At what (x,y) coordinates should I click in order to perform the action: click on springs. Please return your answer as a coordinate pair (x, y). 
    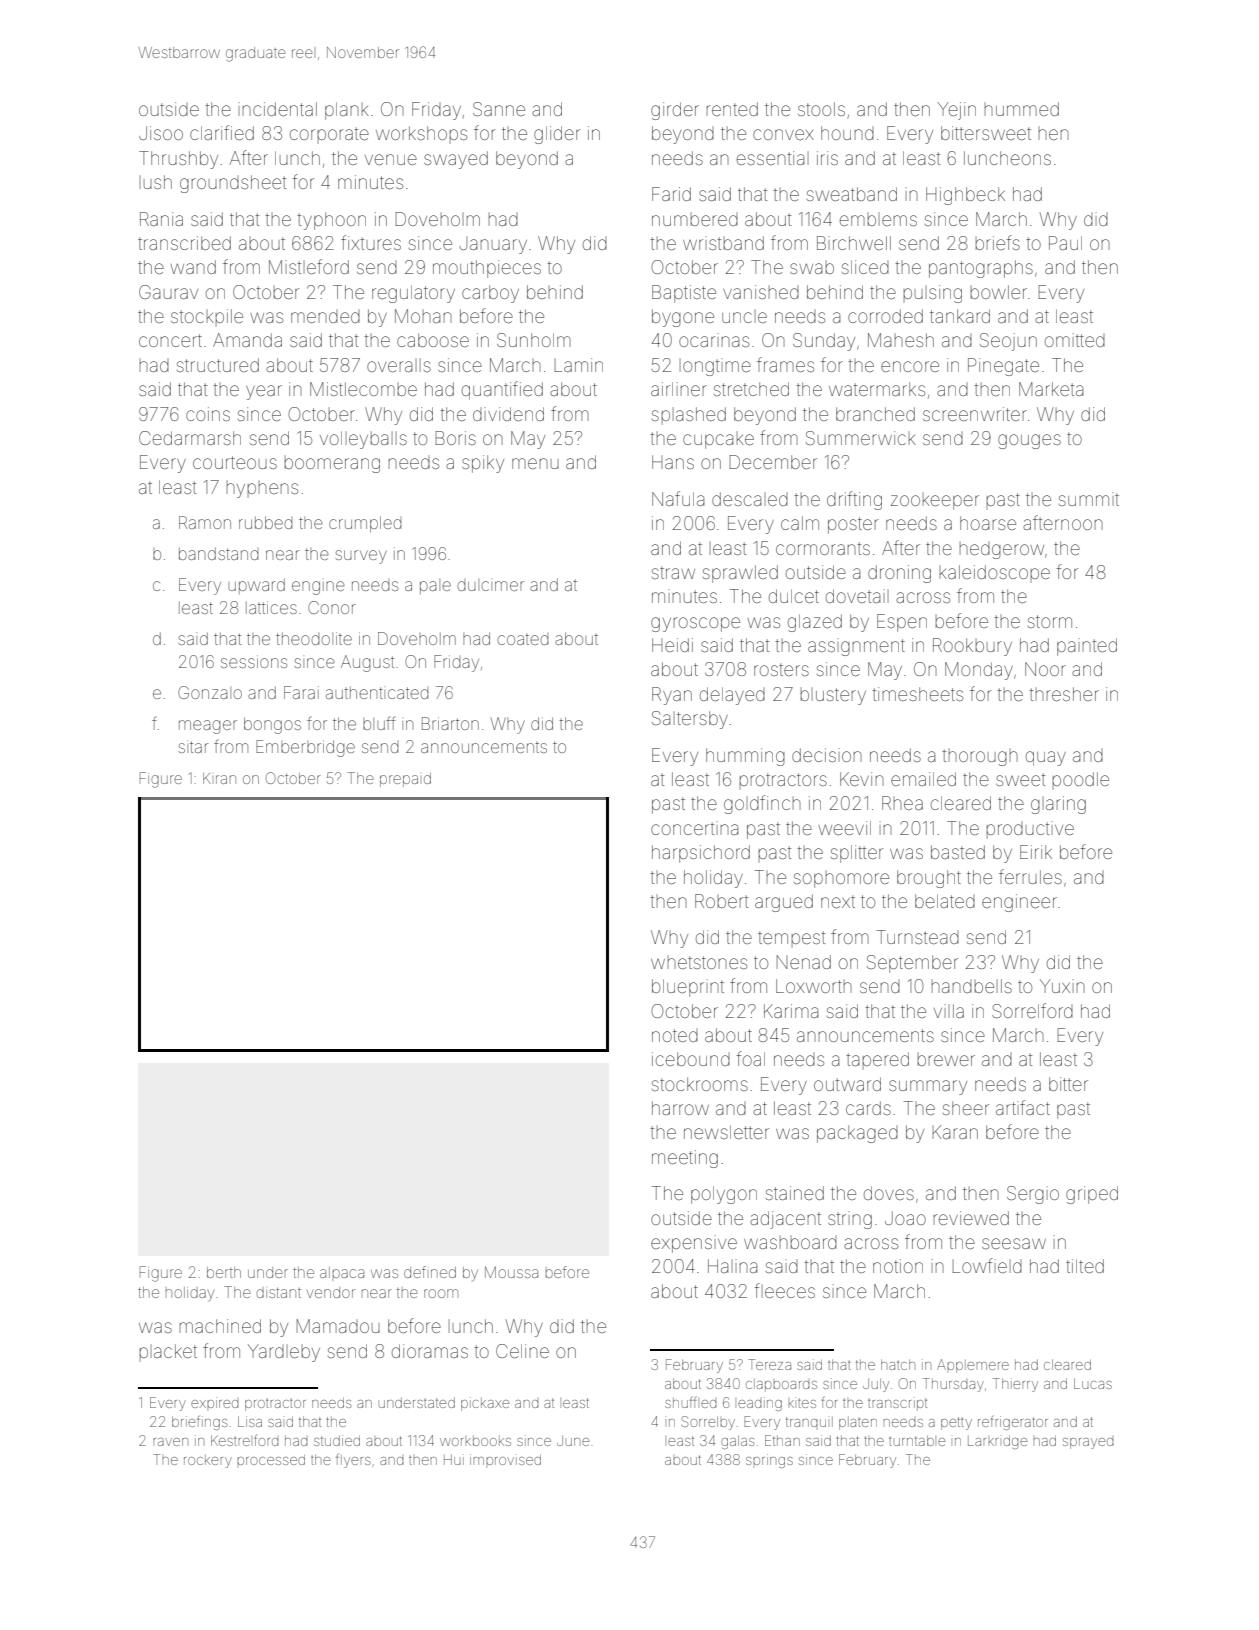
    Looking at the image, I should click on (769, 1461).
